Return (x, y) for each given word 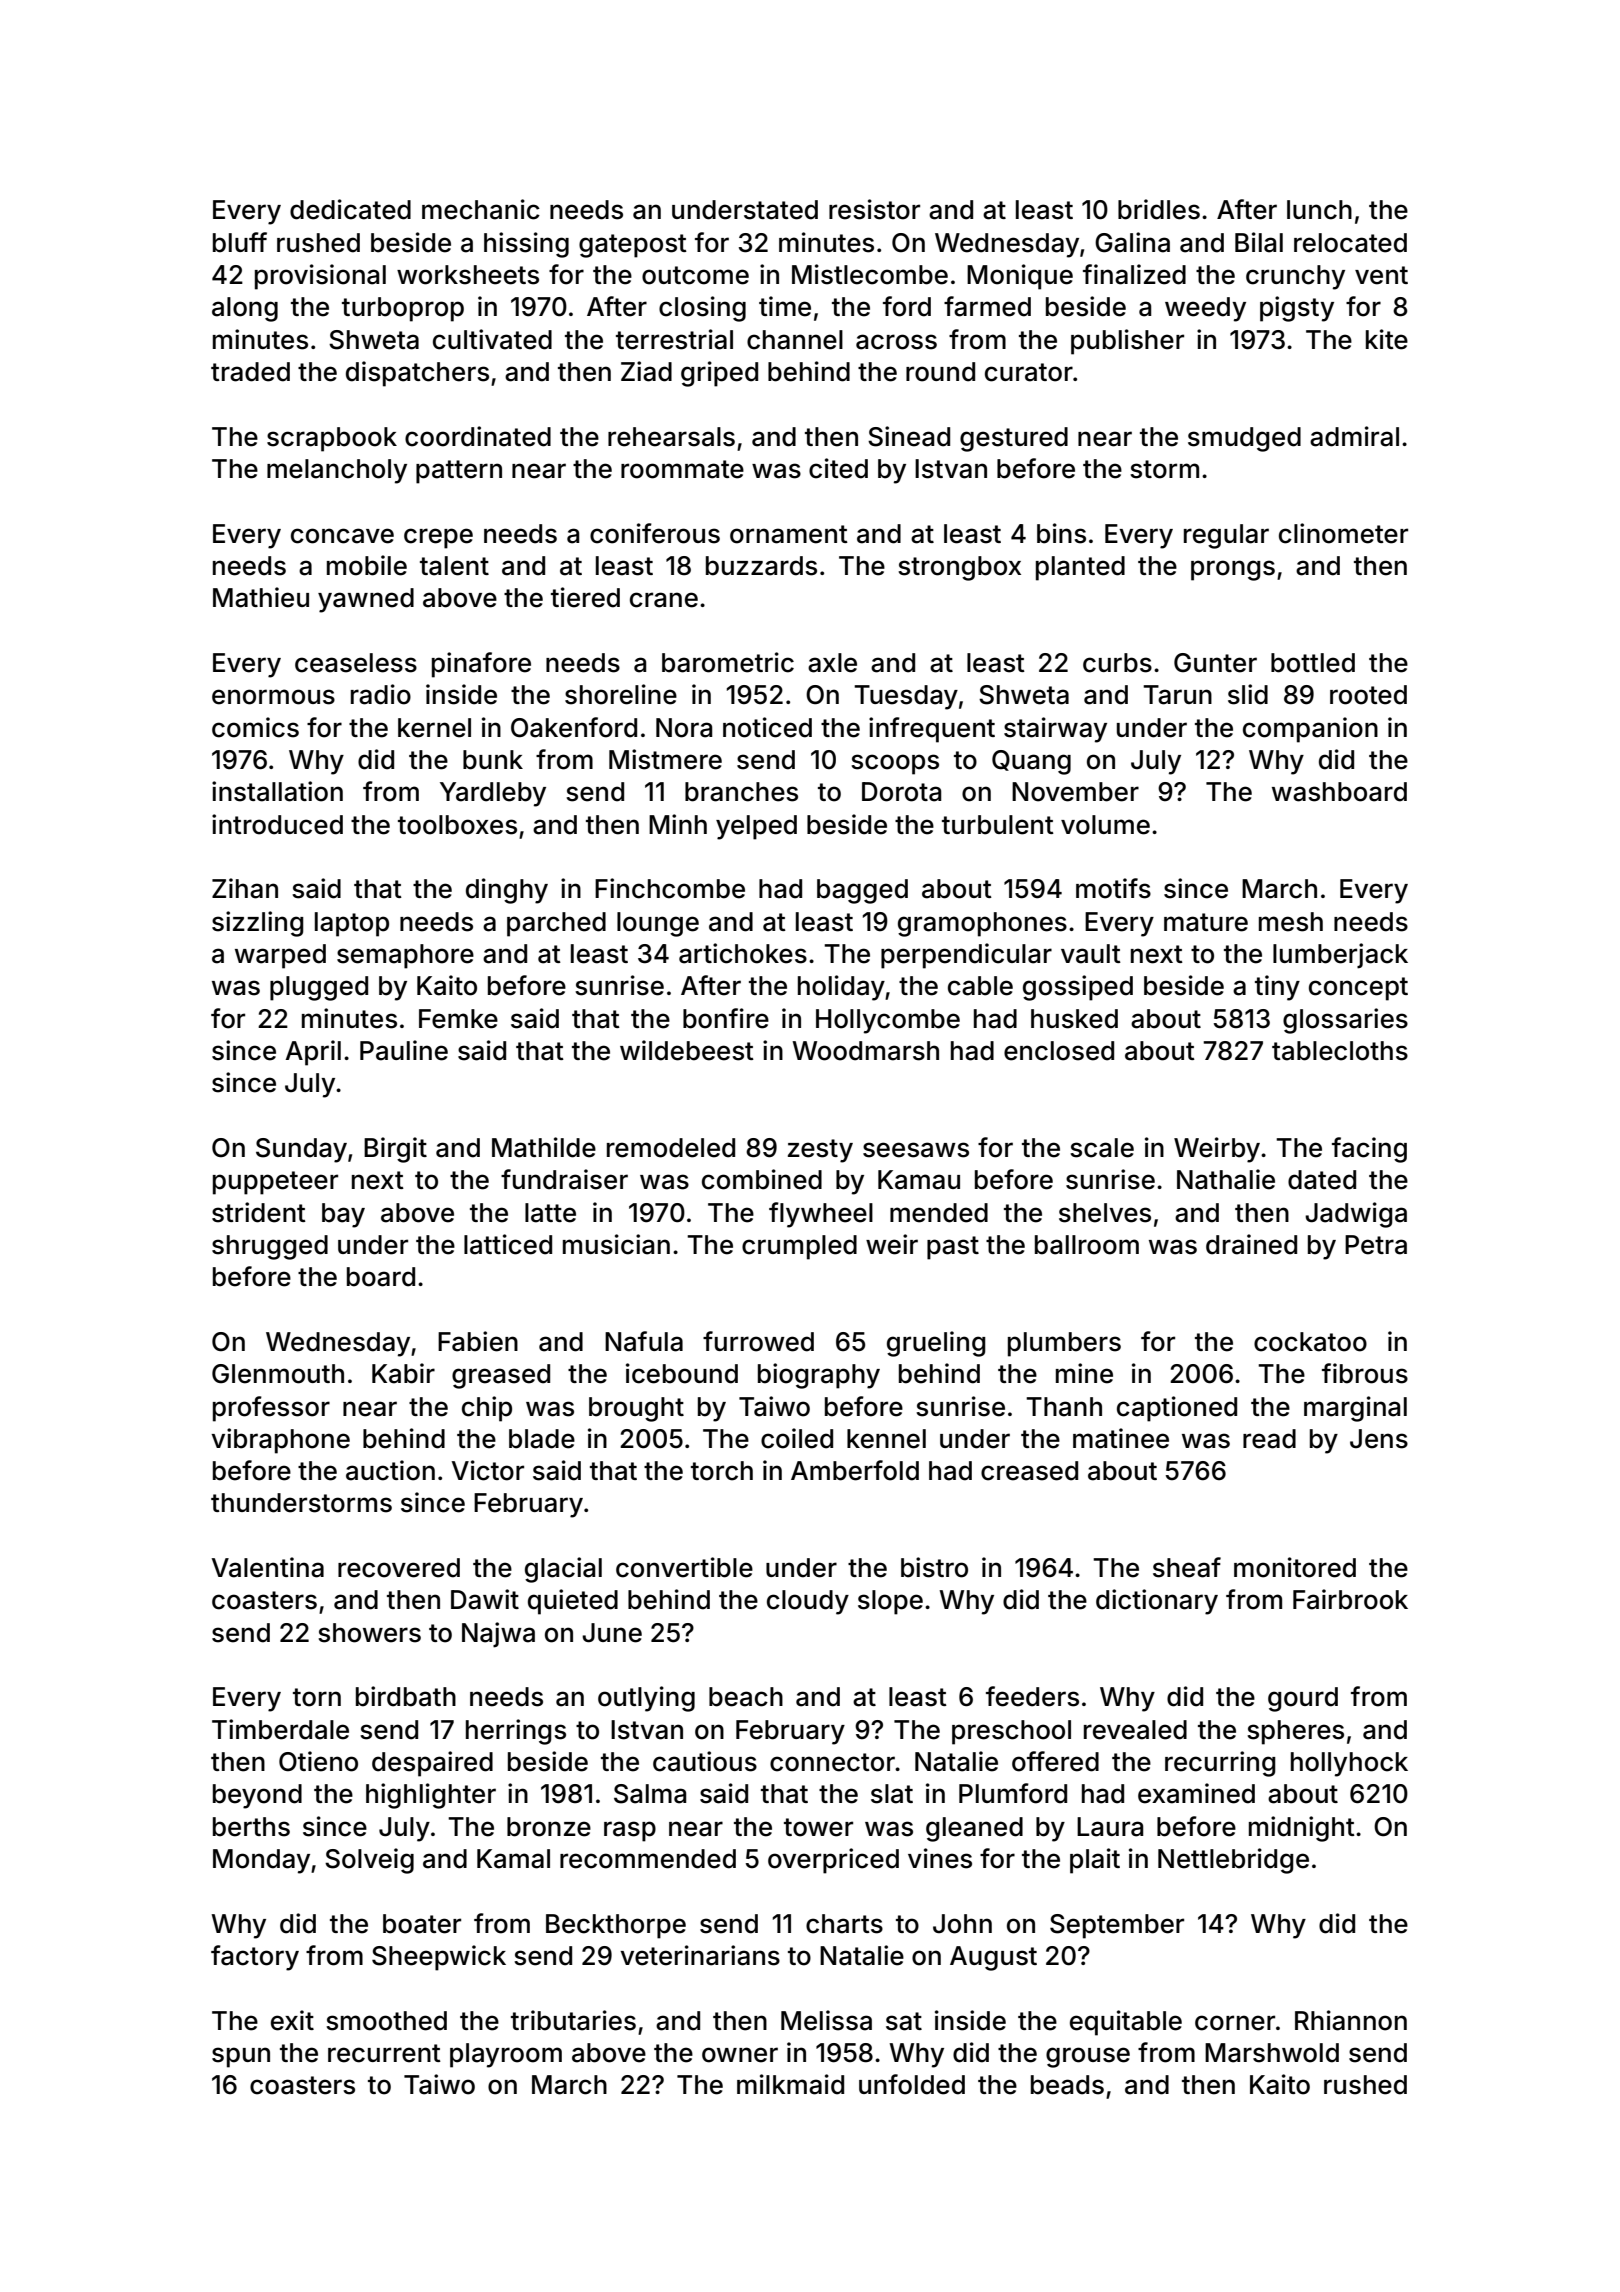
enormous (273, 697)
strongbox (959, 568)
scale (1102, 1148)
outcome (695, 275)
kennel (886, 1439)
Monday (261, 1861)
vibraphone (280, 1441)
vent (1381, 275)
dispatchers (417, 374)
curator (1029, 372)
